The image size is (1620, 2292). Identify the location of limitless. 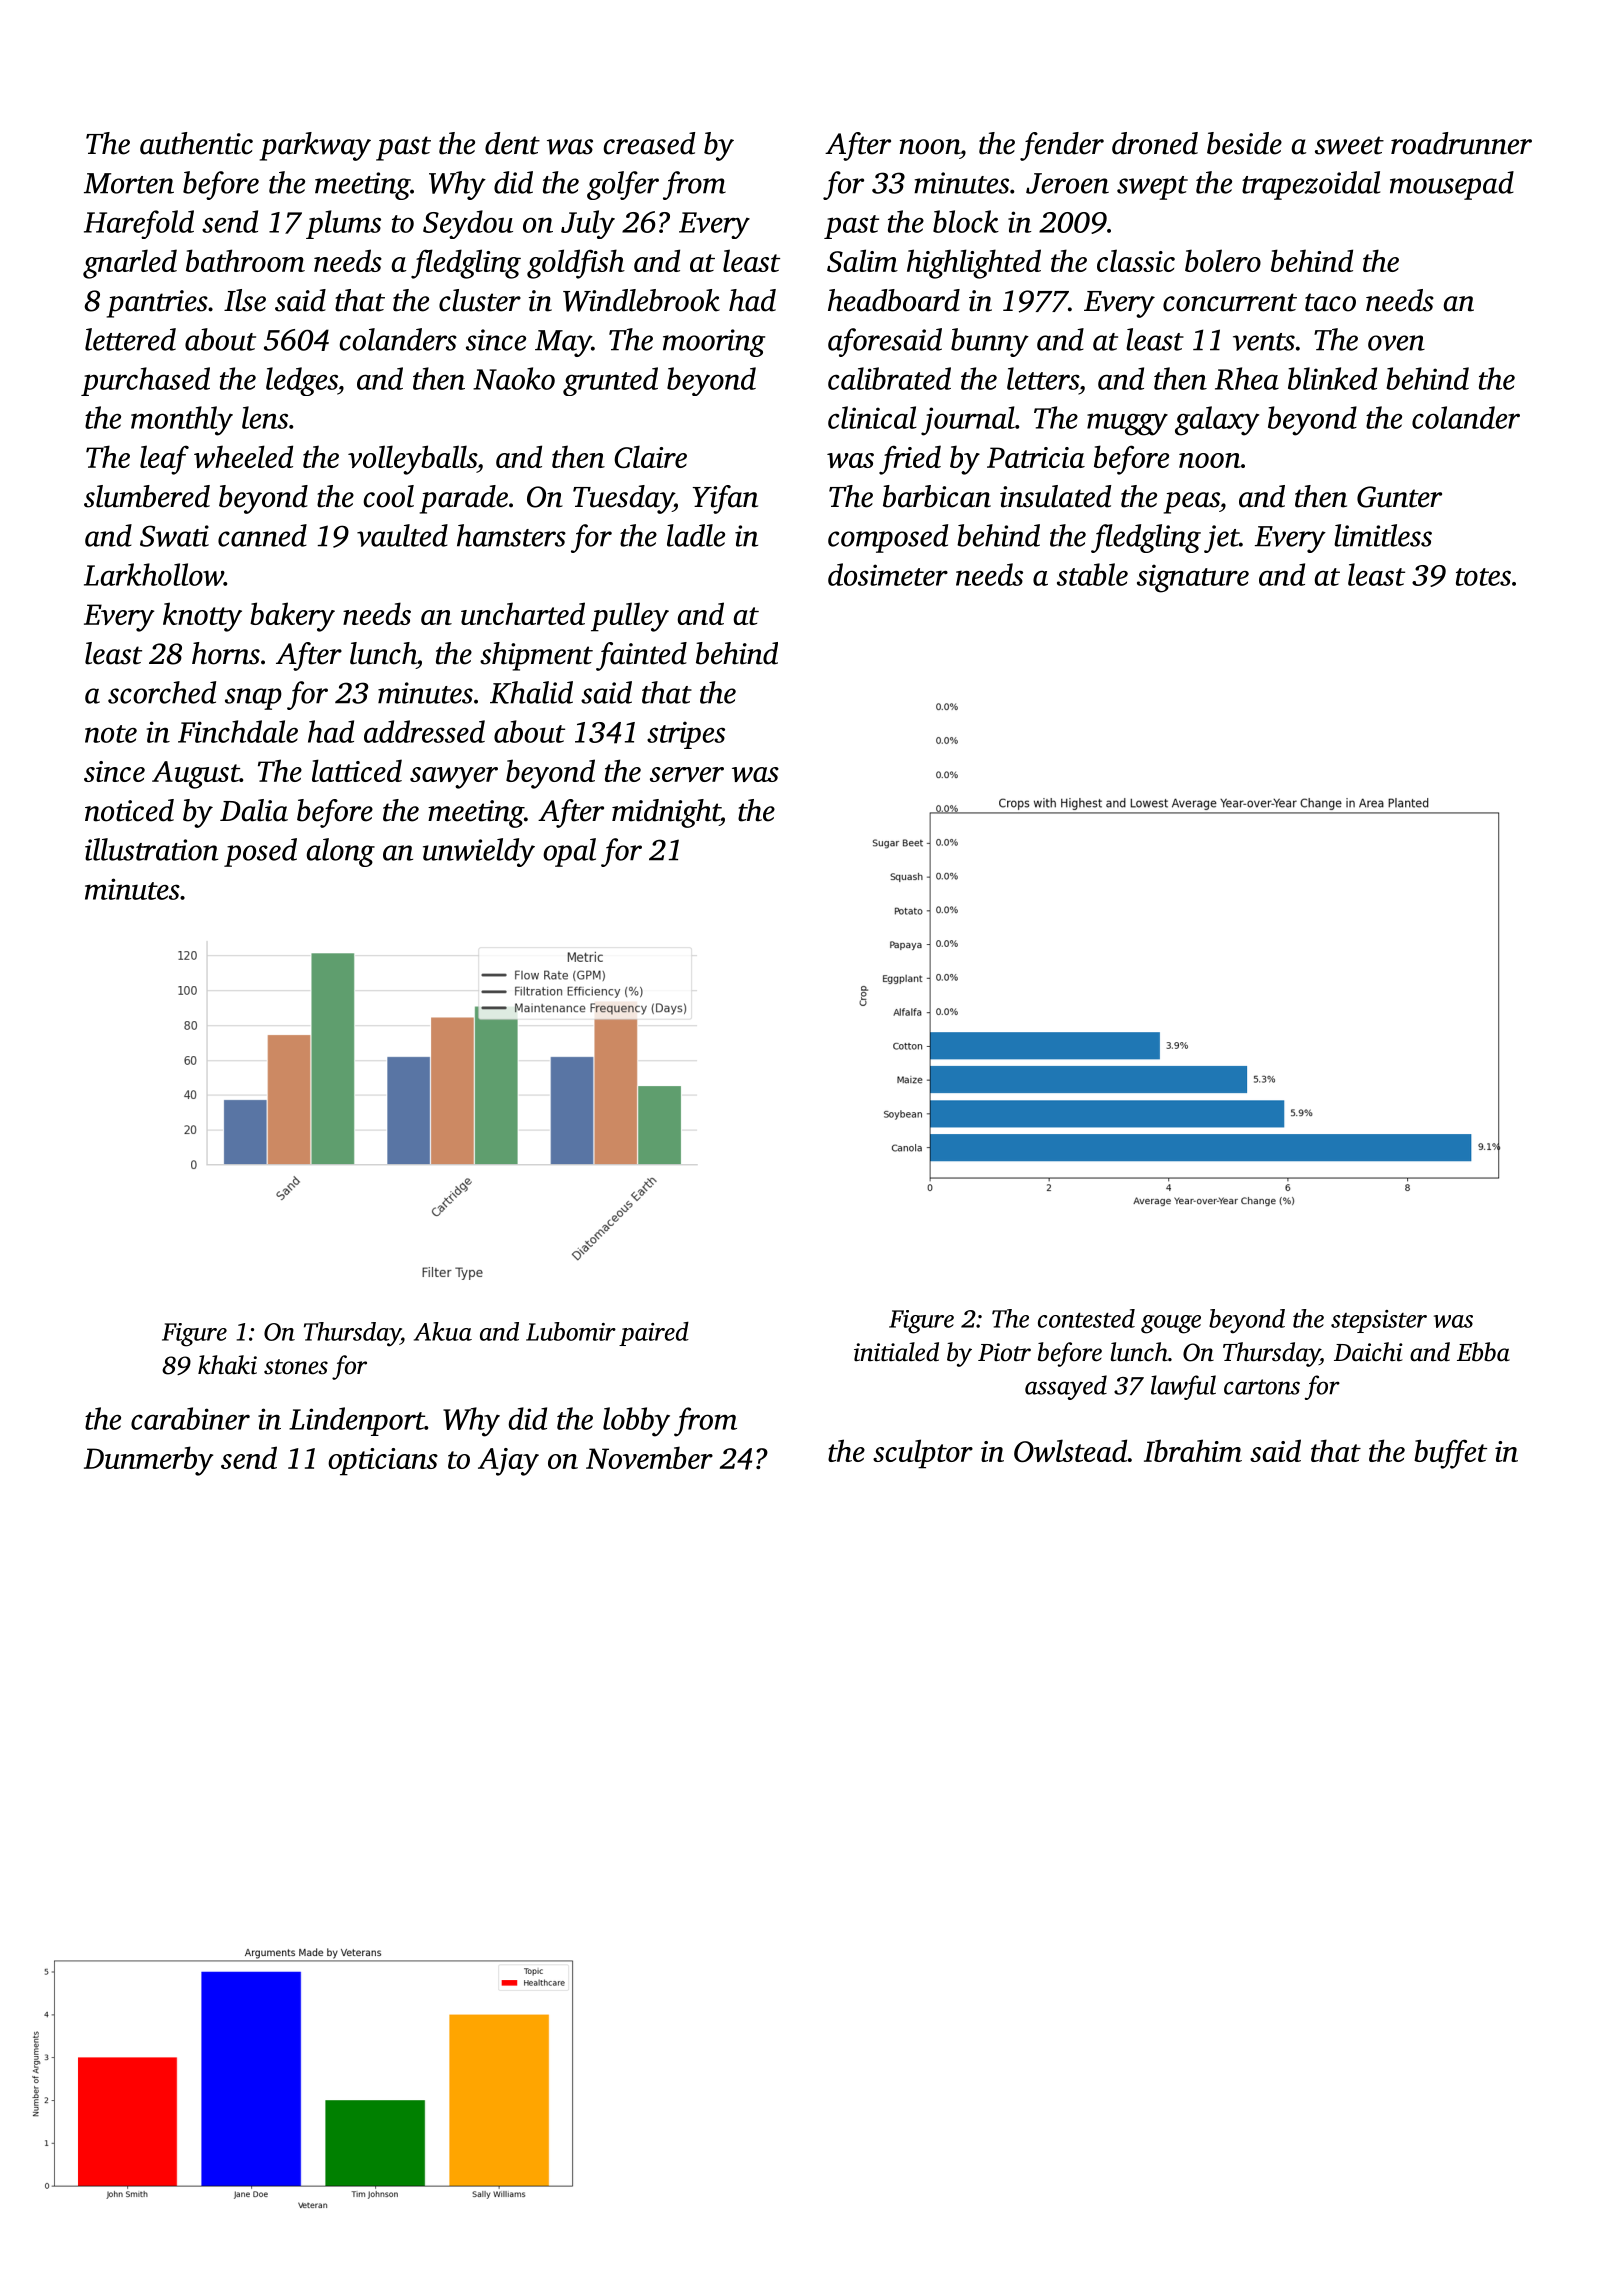
(1383, 535).
